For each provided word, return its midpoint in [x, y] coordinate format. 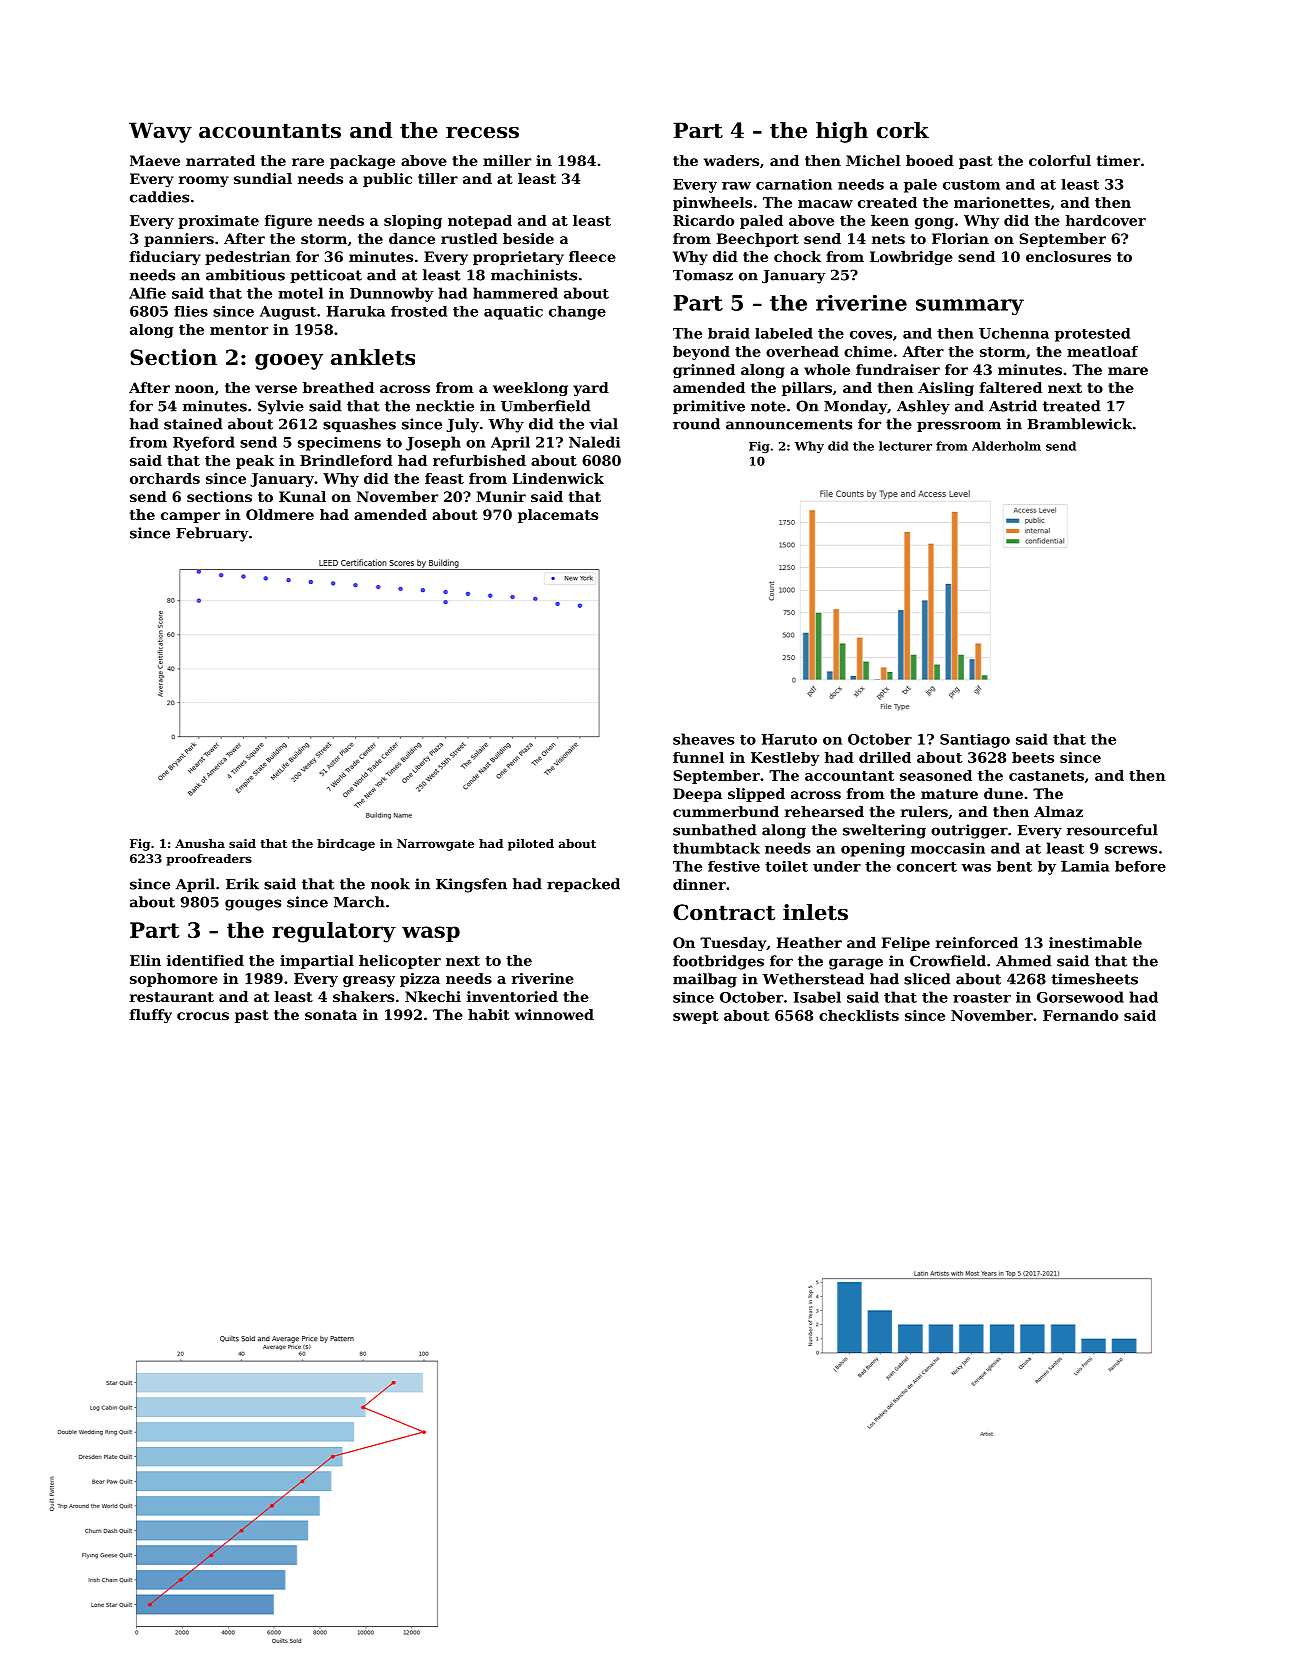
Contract [724, 912]
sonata [331, 1015]
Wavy [160, 132]
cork [903, 130]
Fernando [1080, 1015]
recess [482, 133]
